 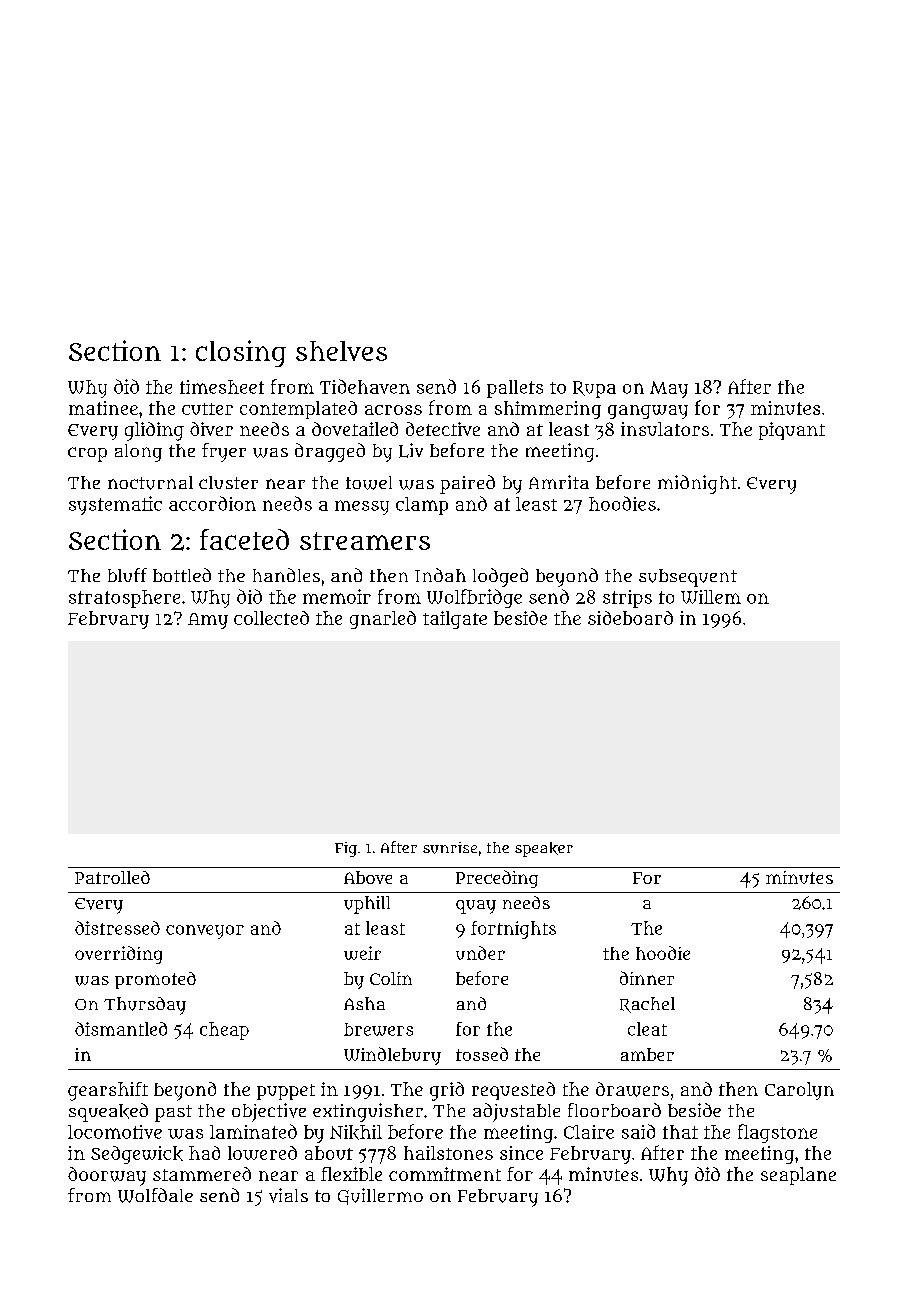 What do you see at coordinates (594, 389) in the image?
I see `Rupa` at bounding box center [594, 389].
